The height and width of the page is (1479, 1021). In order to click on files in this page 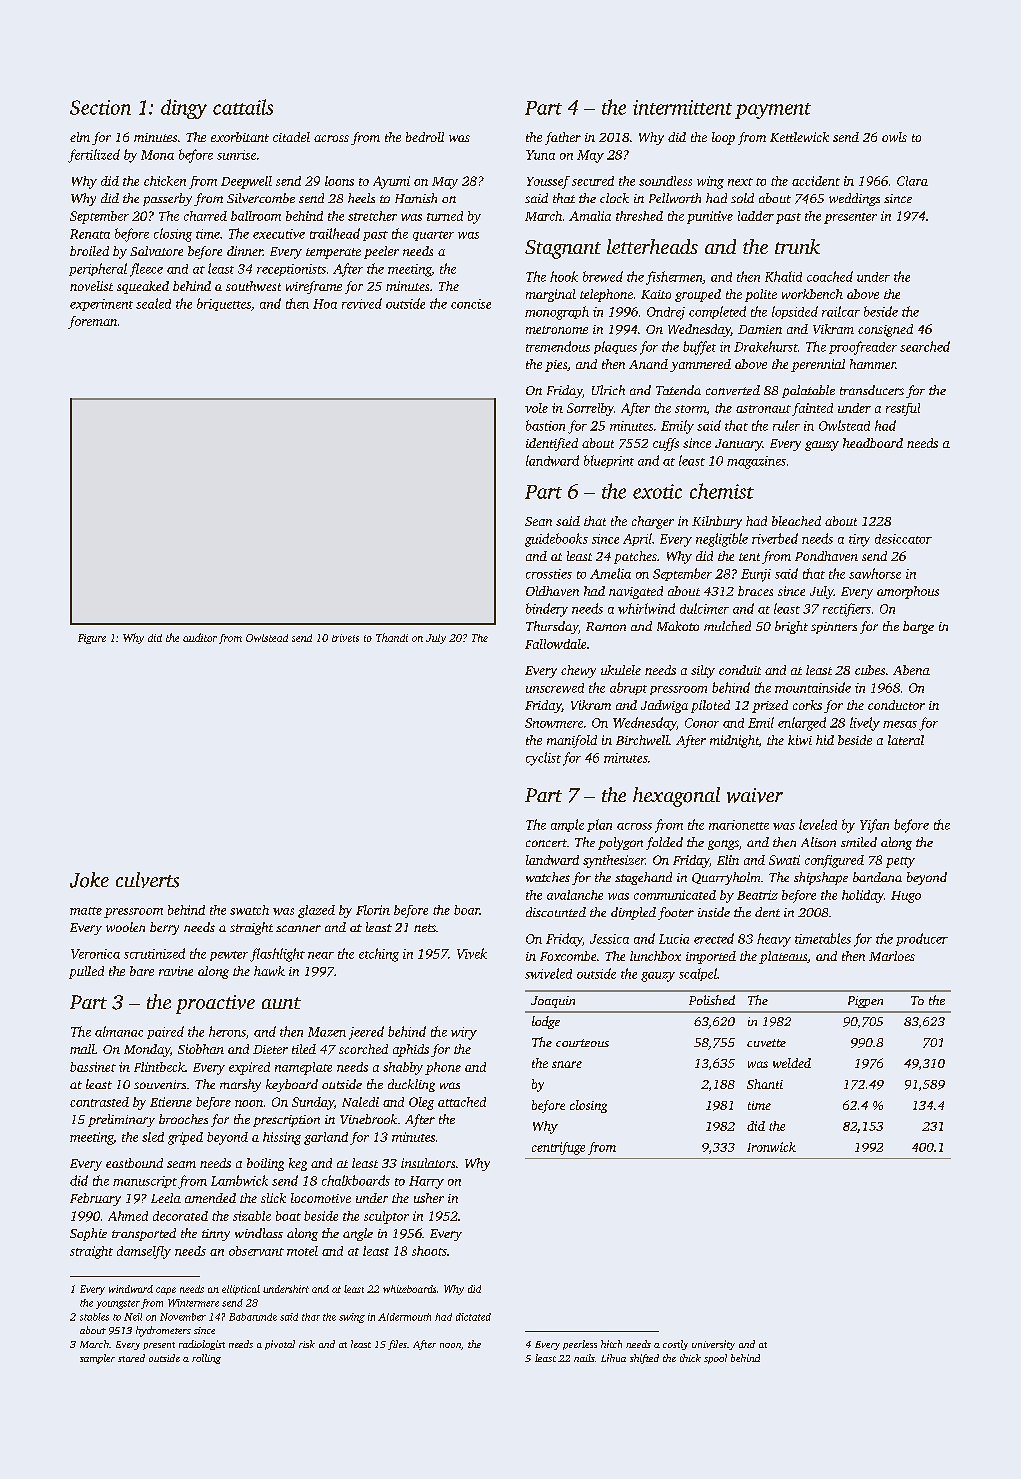, I will do `click(397, 1345)`.
